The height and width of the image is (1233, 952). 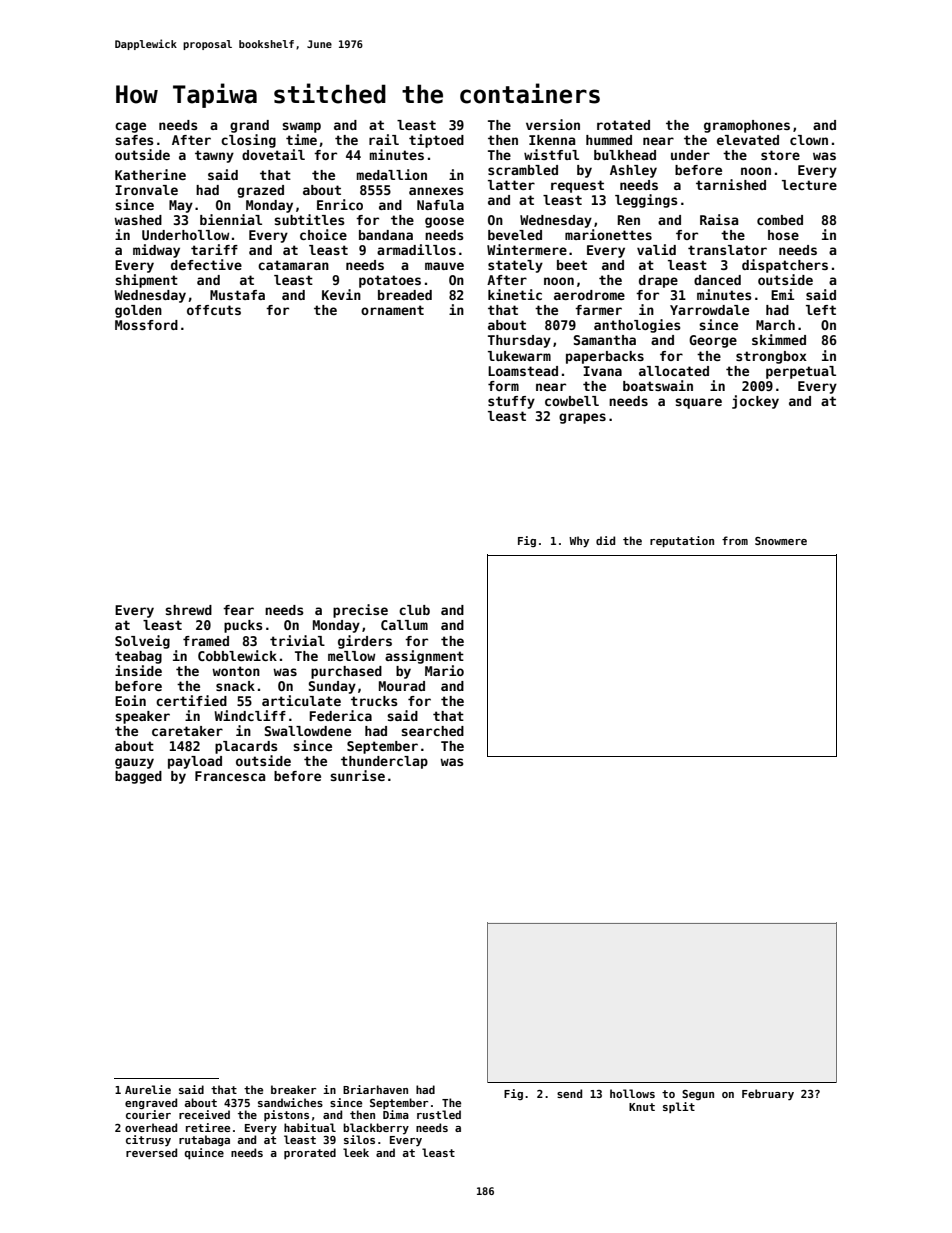 What do you see at coordinates (356, 1152) in the image?
I see `leek` at bounding box center [356, 1152].
